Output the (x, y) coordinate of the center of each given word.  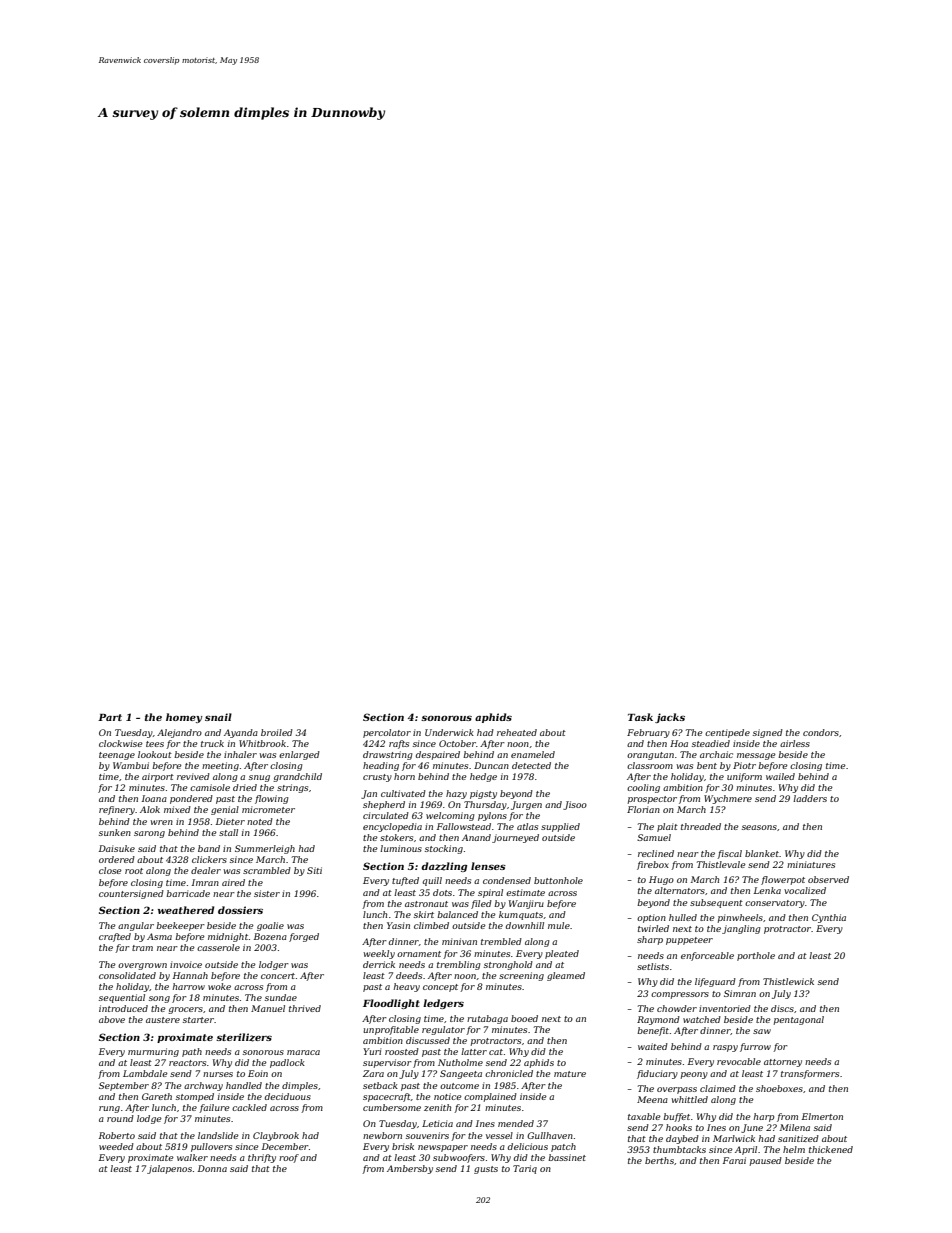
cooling (643, 788)
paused (766, 1161)
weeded (116, 1146)
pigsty (483, 794)
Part (110, 717)
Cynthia (829, 918)
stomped (195, 1097)
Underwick (449, 732)
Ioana (154, 798)
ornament (419, 954)
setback (380, 1085)
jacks (670, 718)
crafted (115, 937)
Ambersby (410, 1169)
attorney (783, 1063)
